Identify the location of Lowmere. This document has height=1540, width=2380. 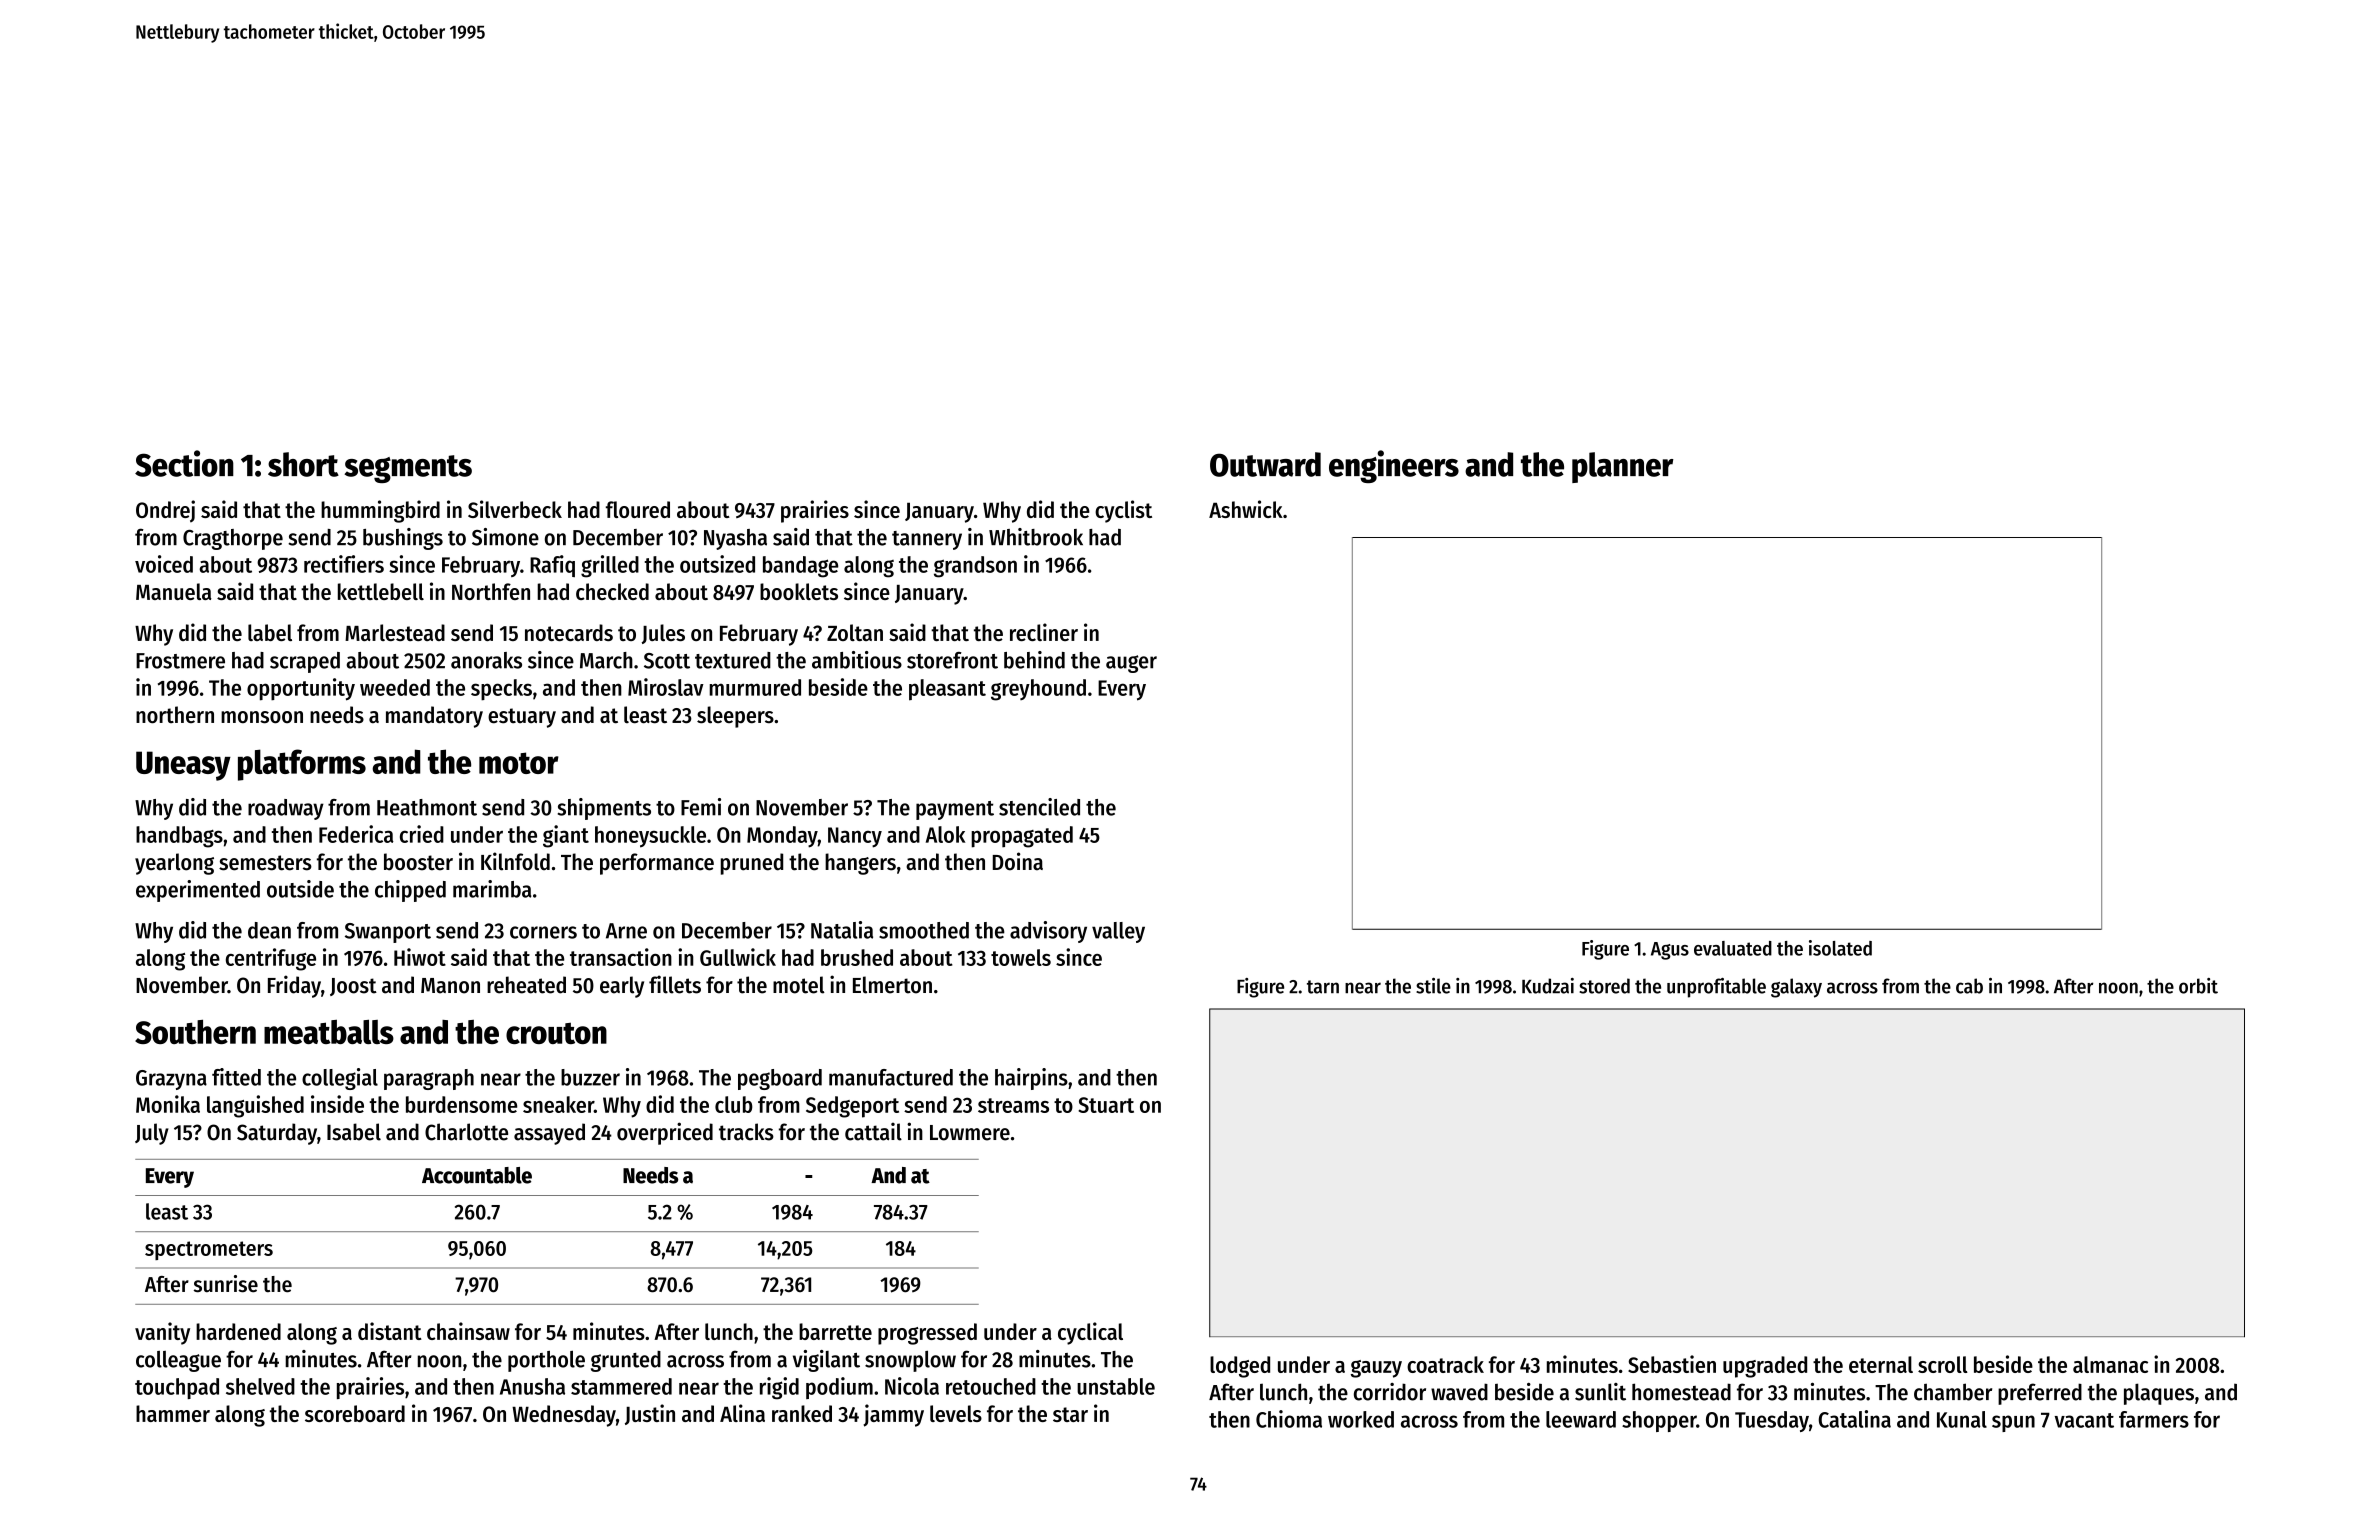
(970, 1133).
